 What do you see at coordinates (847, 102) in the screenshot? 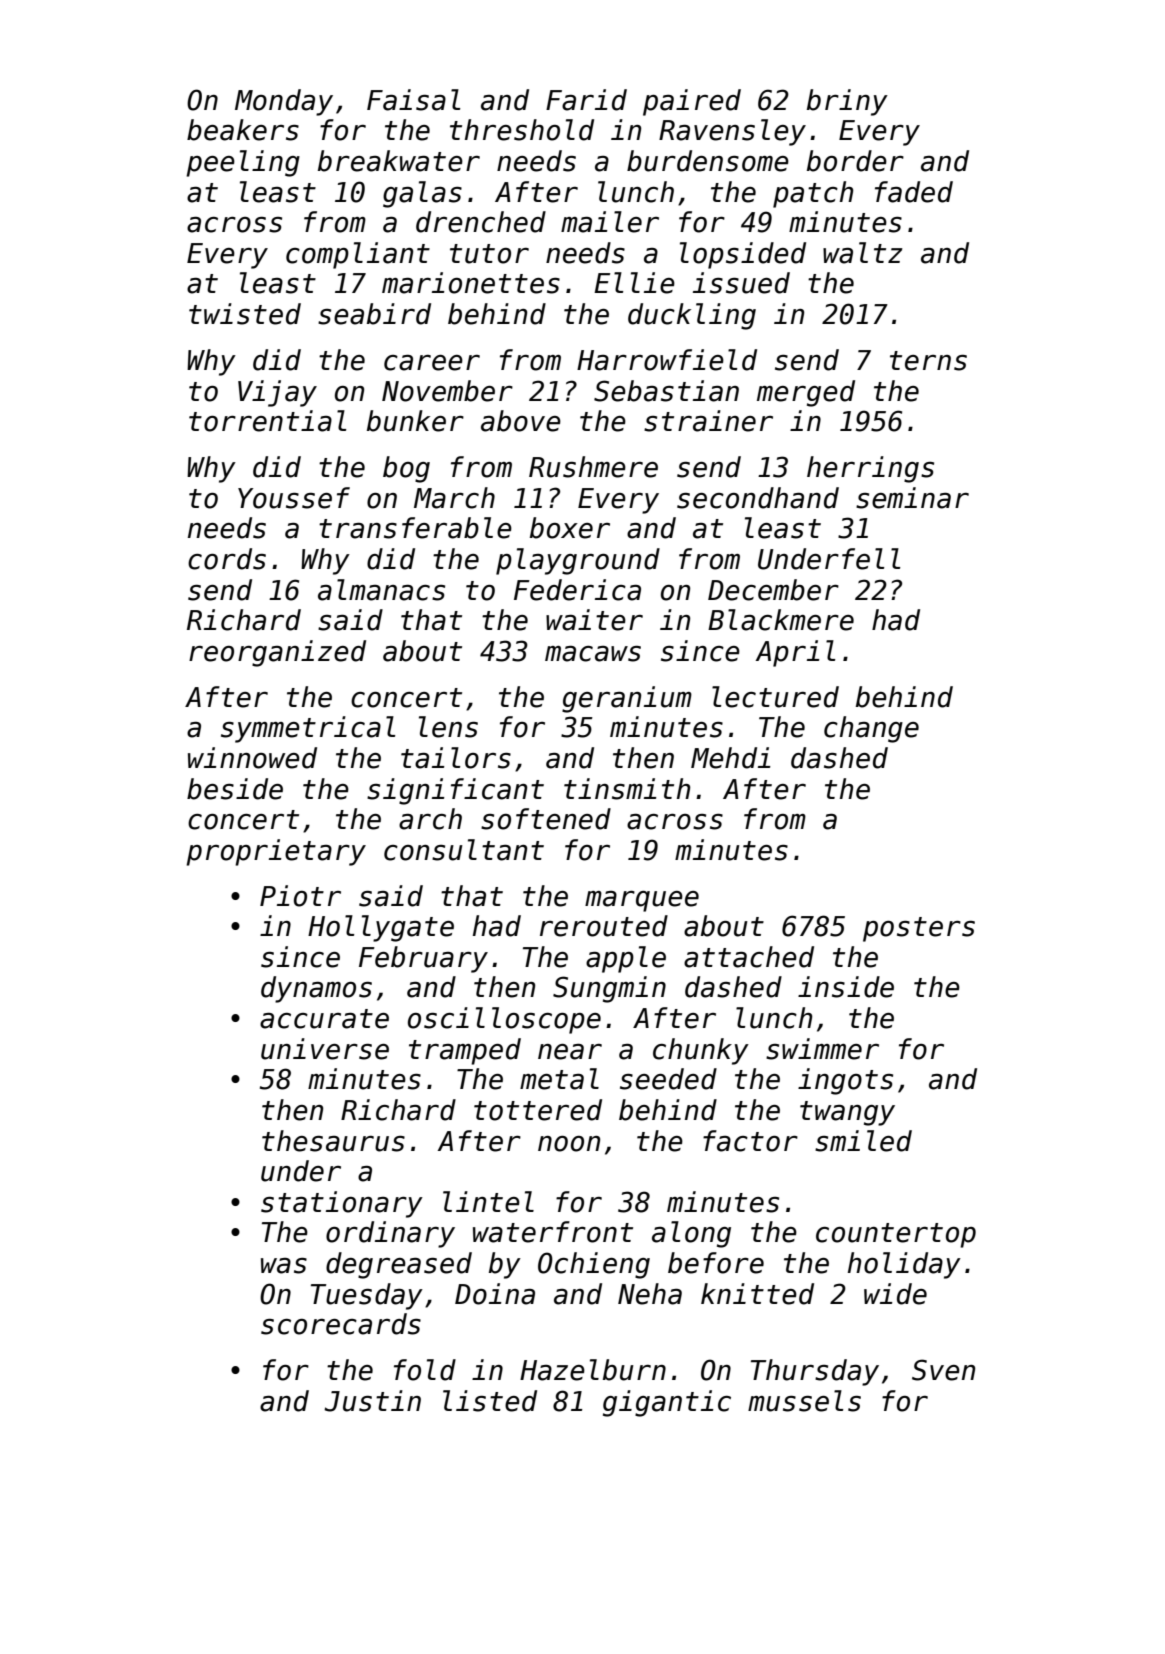
I see `briny` at bounding box center [847, 102].
